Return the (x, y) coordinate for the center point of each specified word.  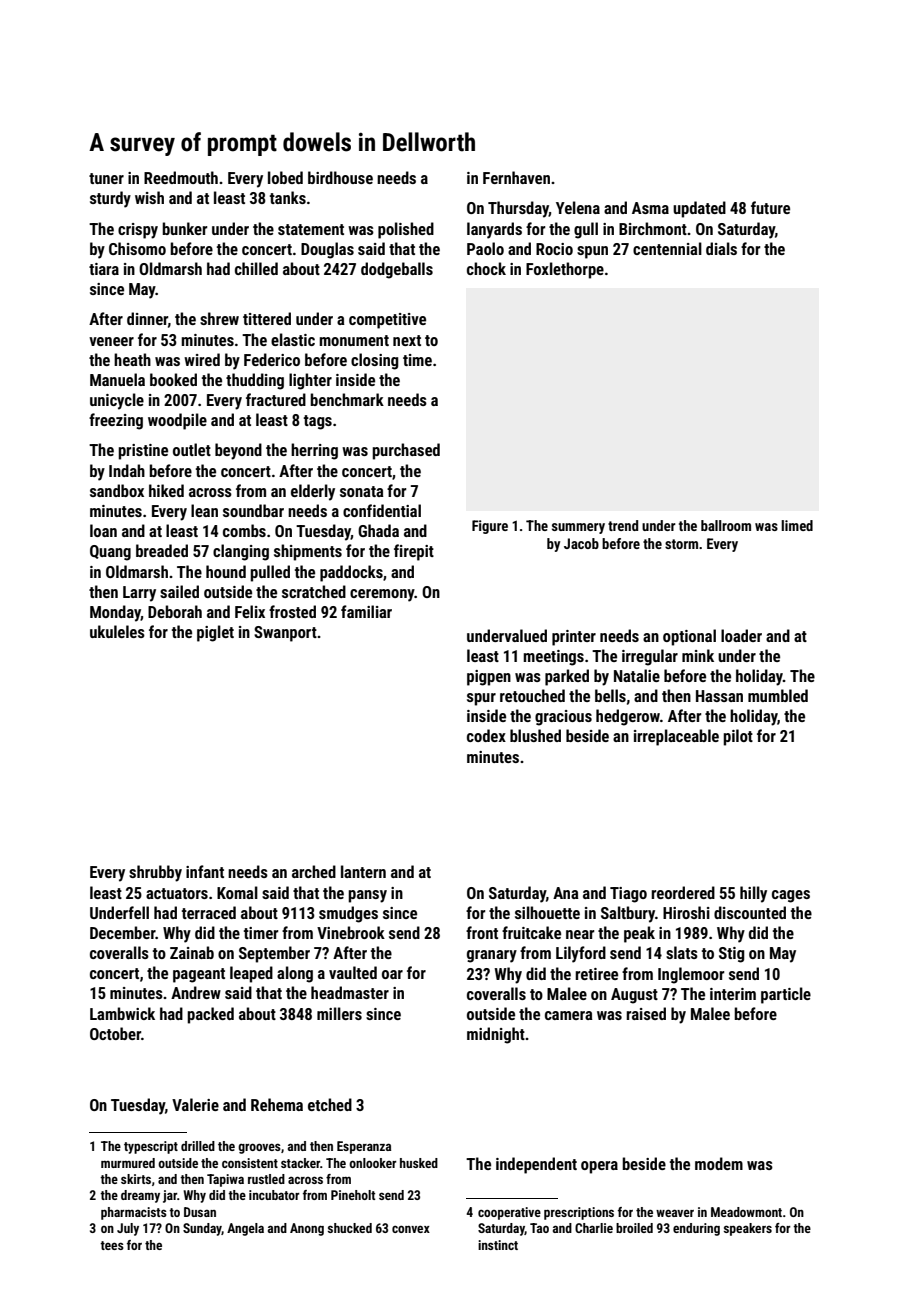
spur (481, 699)
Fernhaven (516, 177)
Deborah (175, 611)
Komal (237, 892)
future (770, 207)
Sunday (202, 1229)
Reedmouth (181, 177)
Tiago (628, 895)
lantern (363, 871)
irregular (650, 657)
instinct (498, 1245)
